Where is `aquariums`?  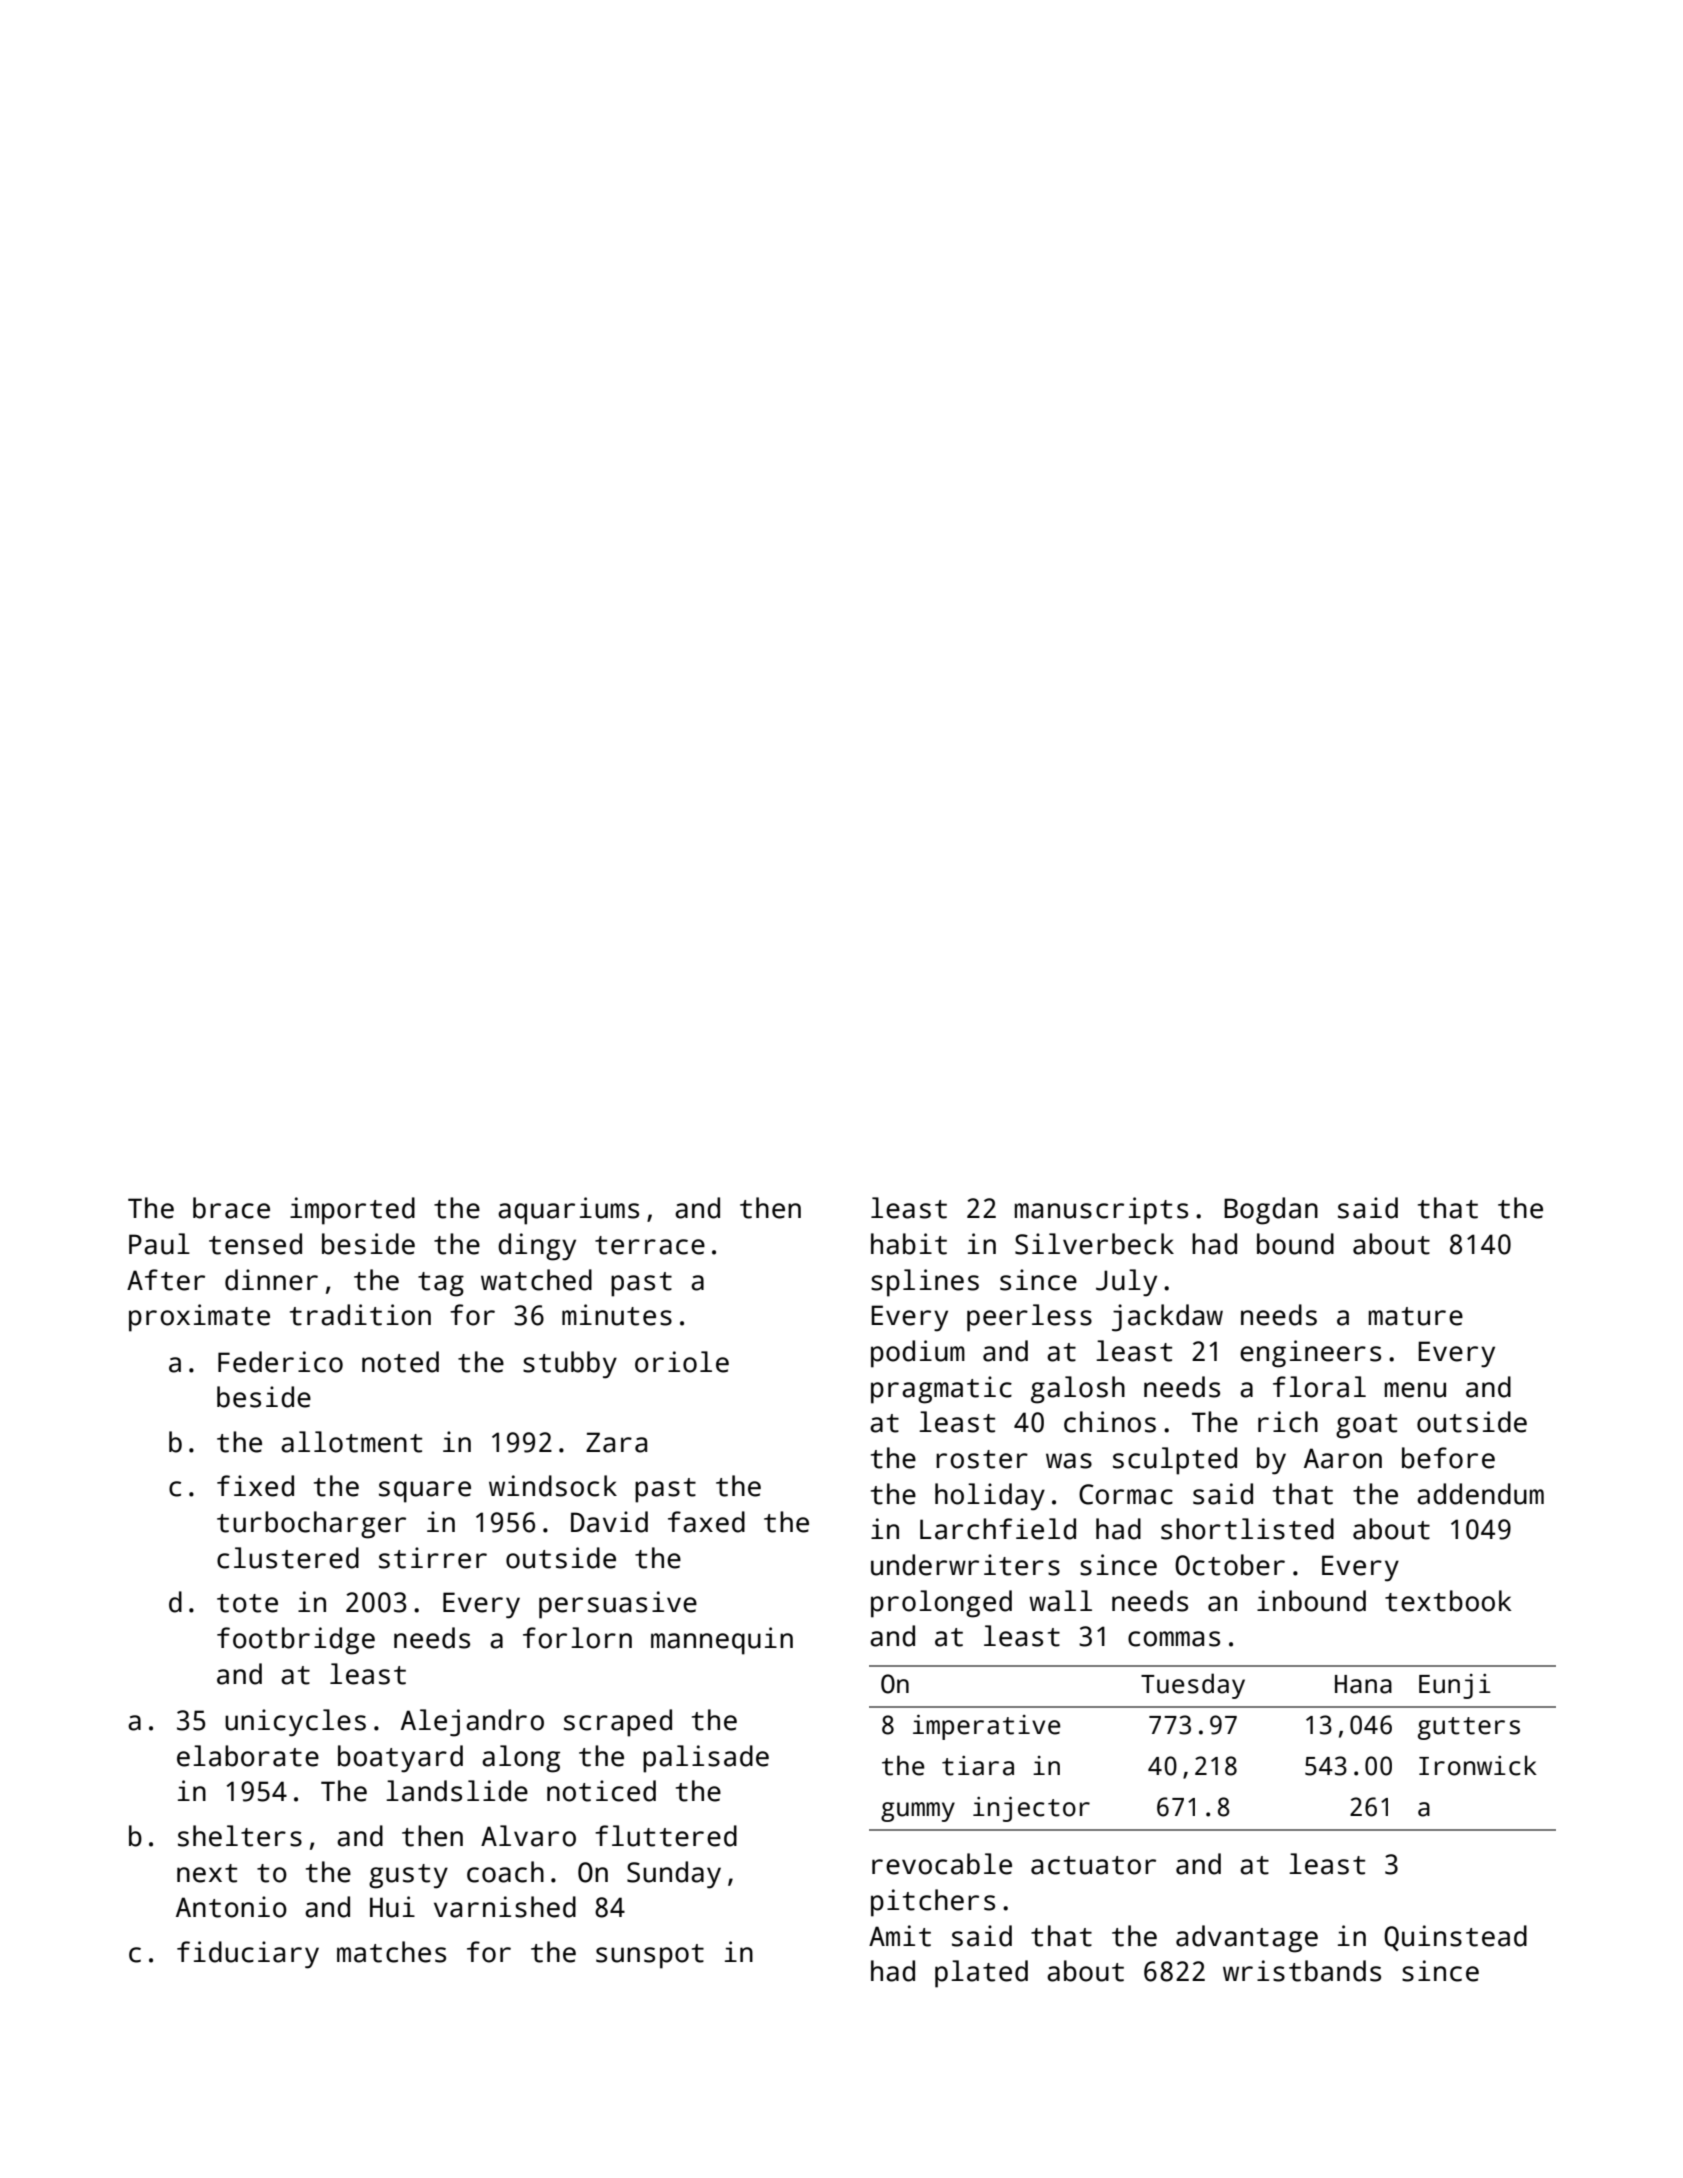 aquariums is located at coordinates (568, 1211).
